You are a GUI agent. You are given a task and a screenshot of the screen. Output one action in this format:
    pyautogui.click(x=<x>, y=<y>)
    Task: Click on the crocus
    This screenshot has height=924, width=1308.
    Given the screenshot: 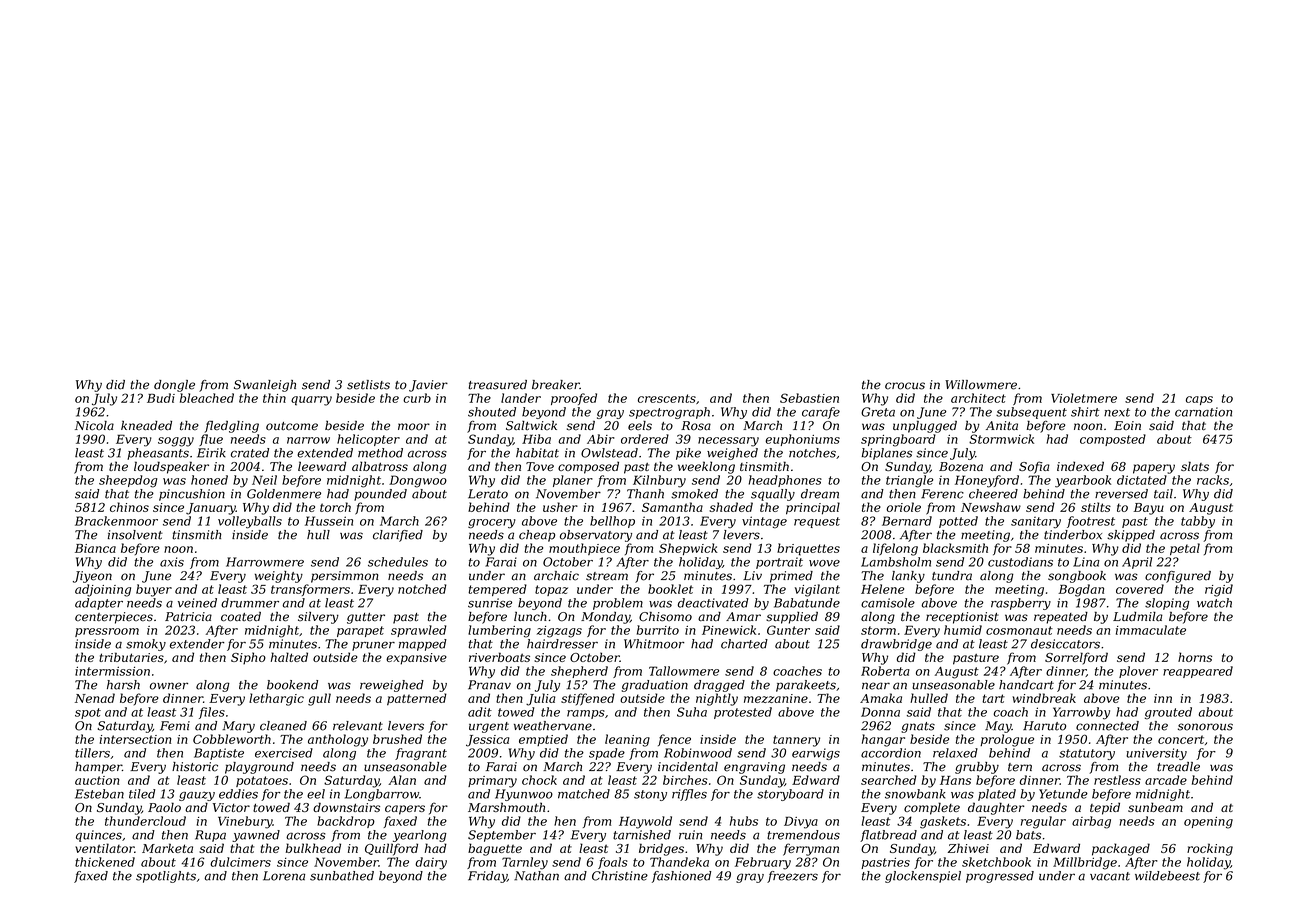 What is the action you would take?
    pyautogui.click(x=905, y=386)
